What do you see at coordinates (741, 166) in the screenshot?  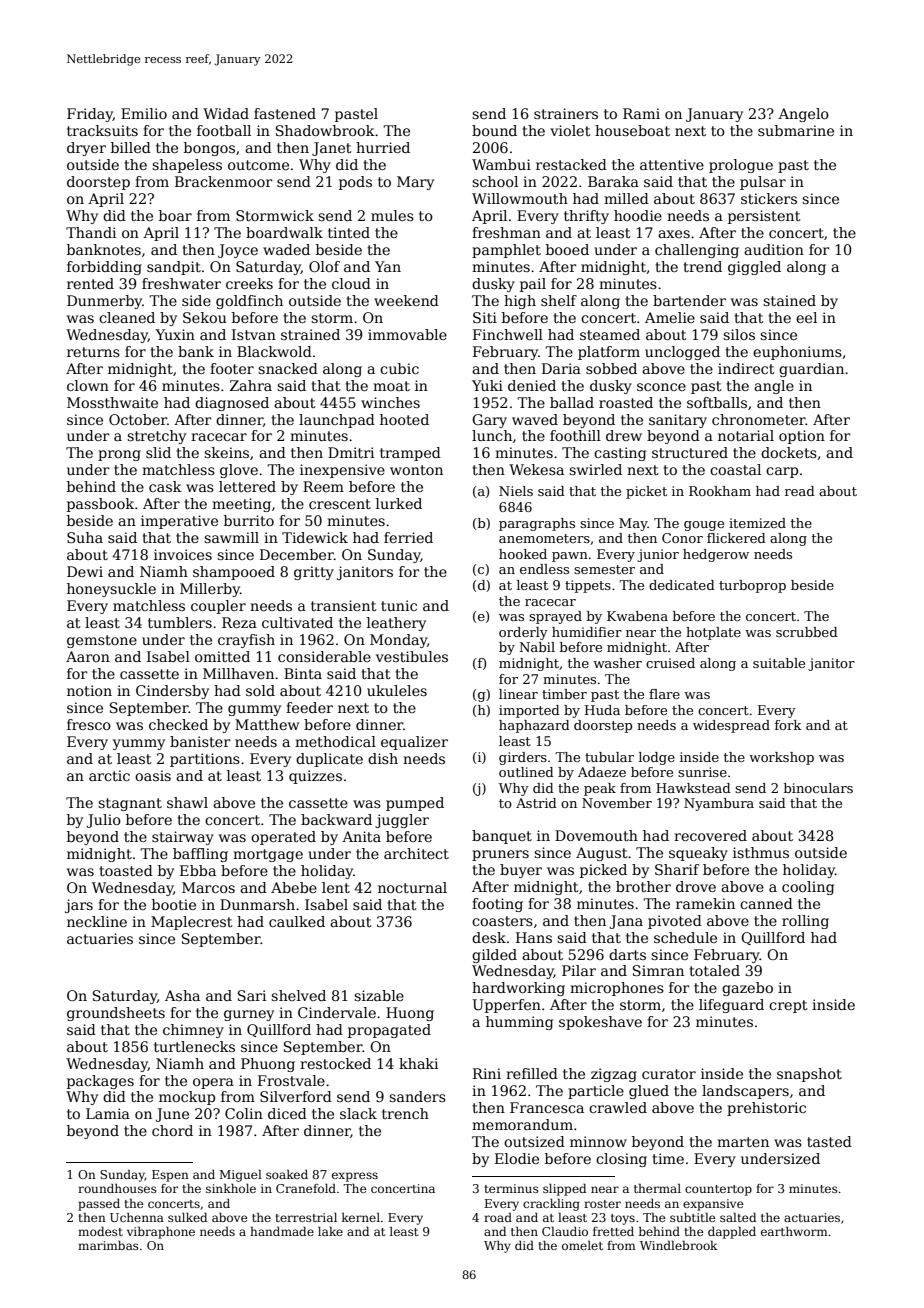 I see `prologue` at bounding box center [741, 166].
